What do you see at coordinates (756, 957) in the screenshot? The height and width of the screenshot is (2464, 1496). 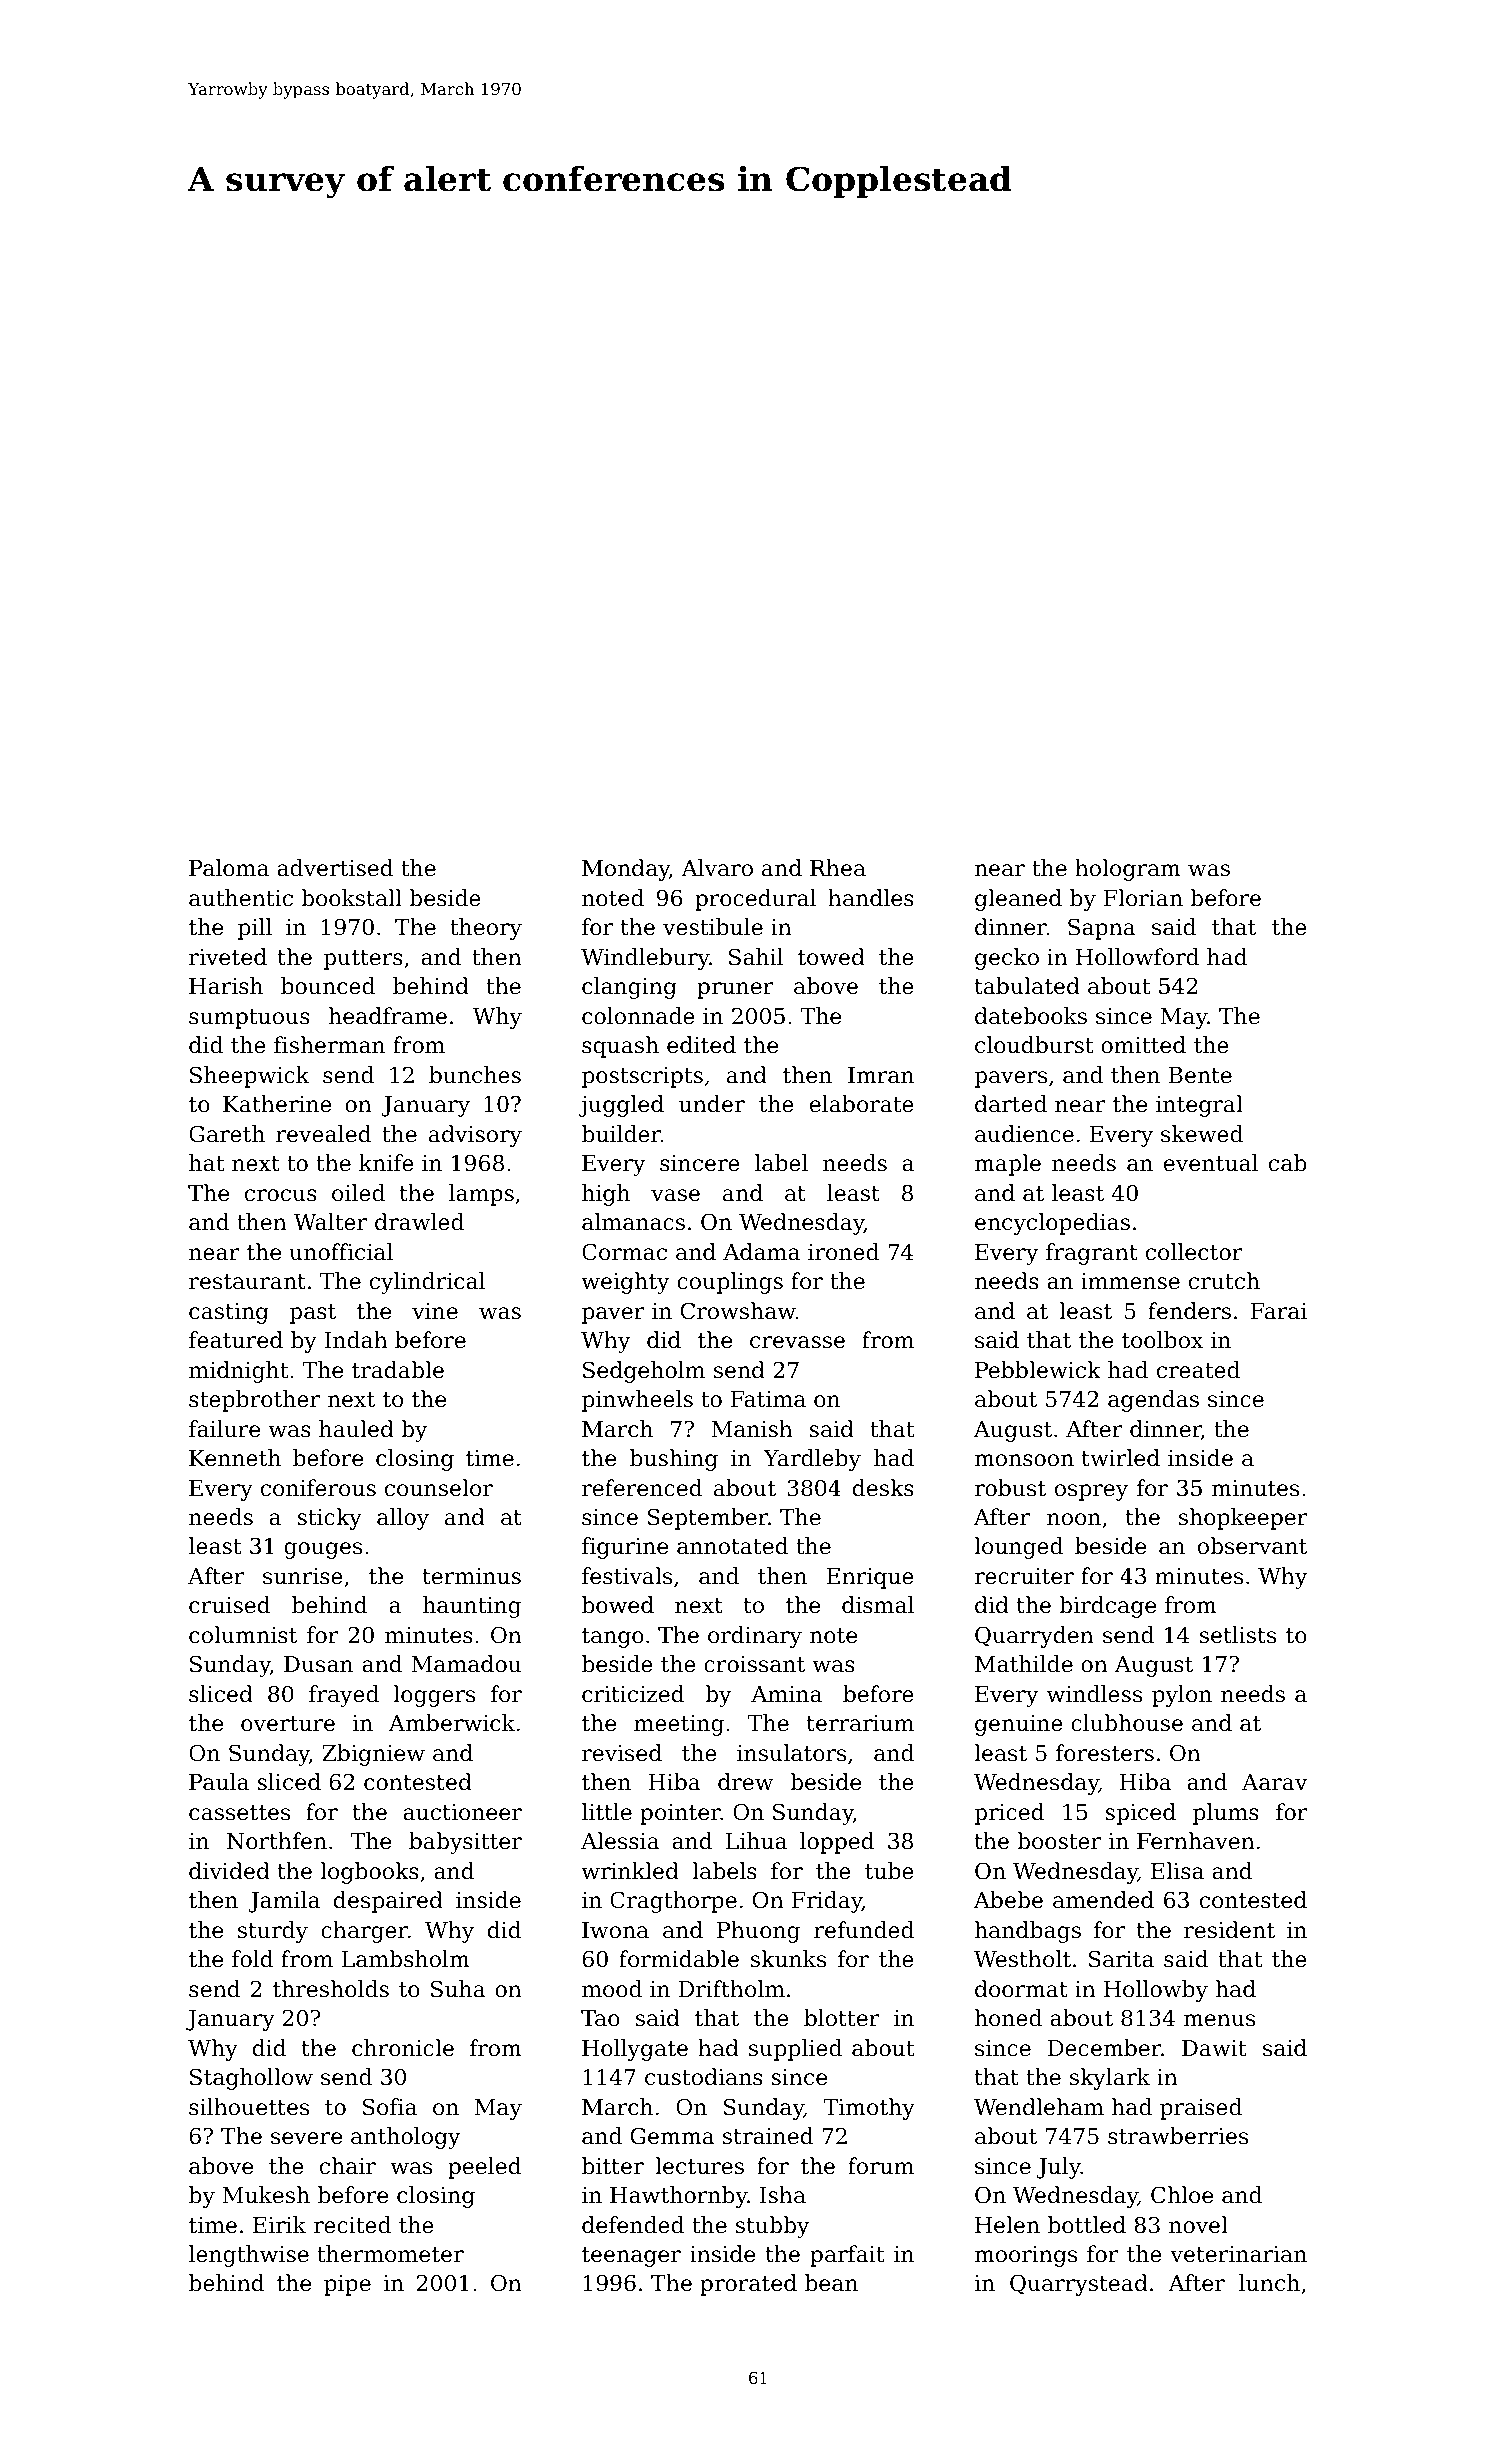 I see `Sahil` at bounding box center [756, 957].
